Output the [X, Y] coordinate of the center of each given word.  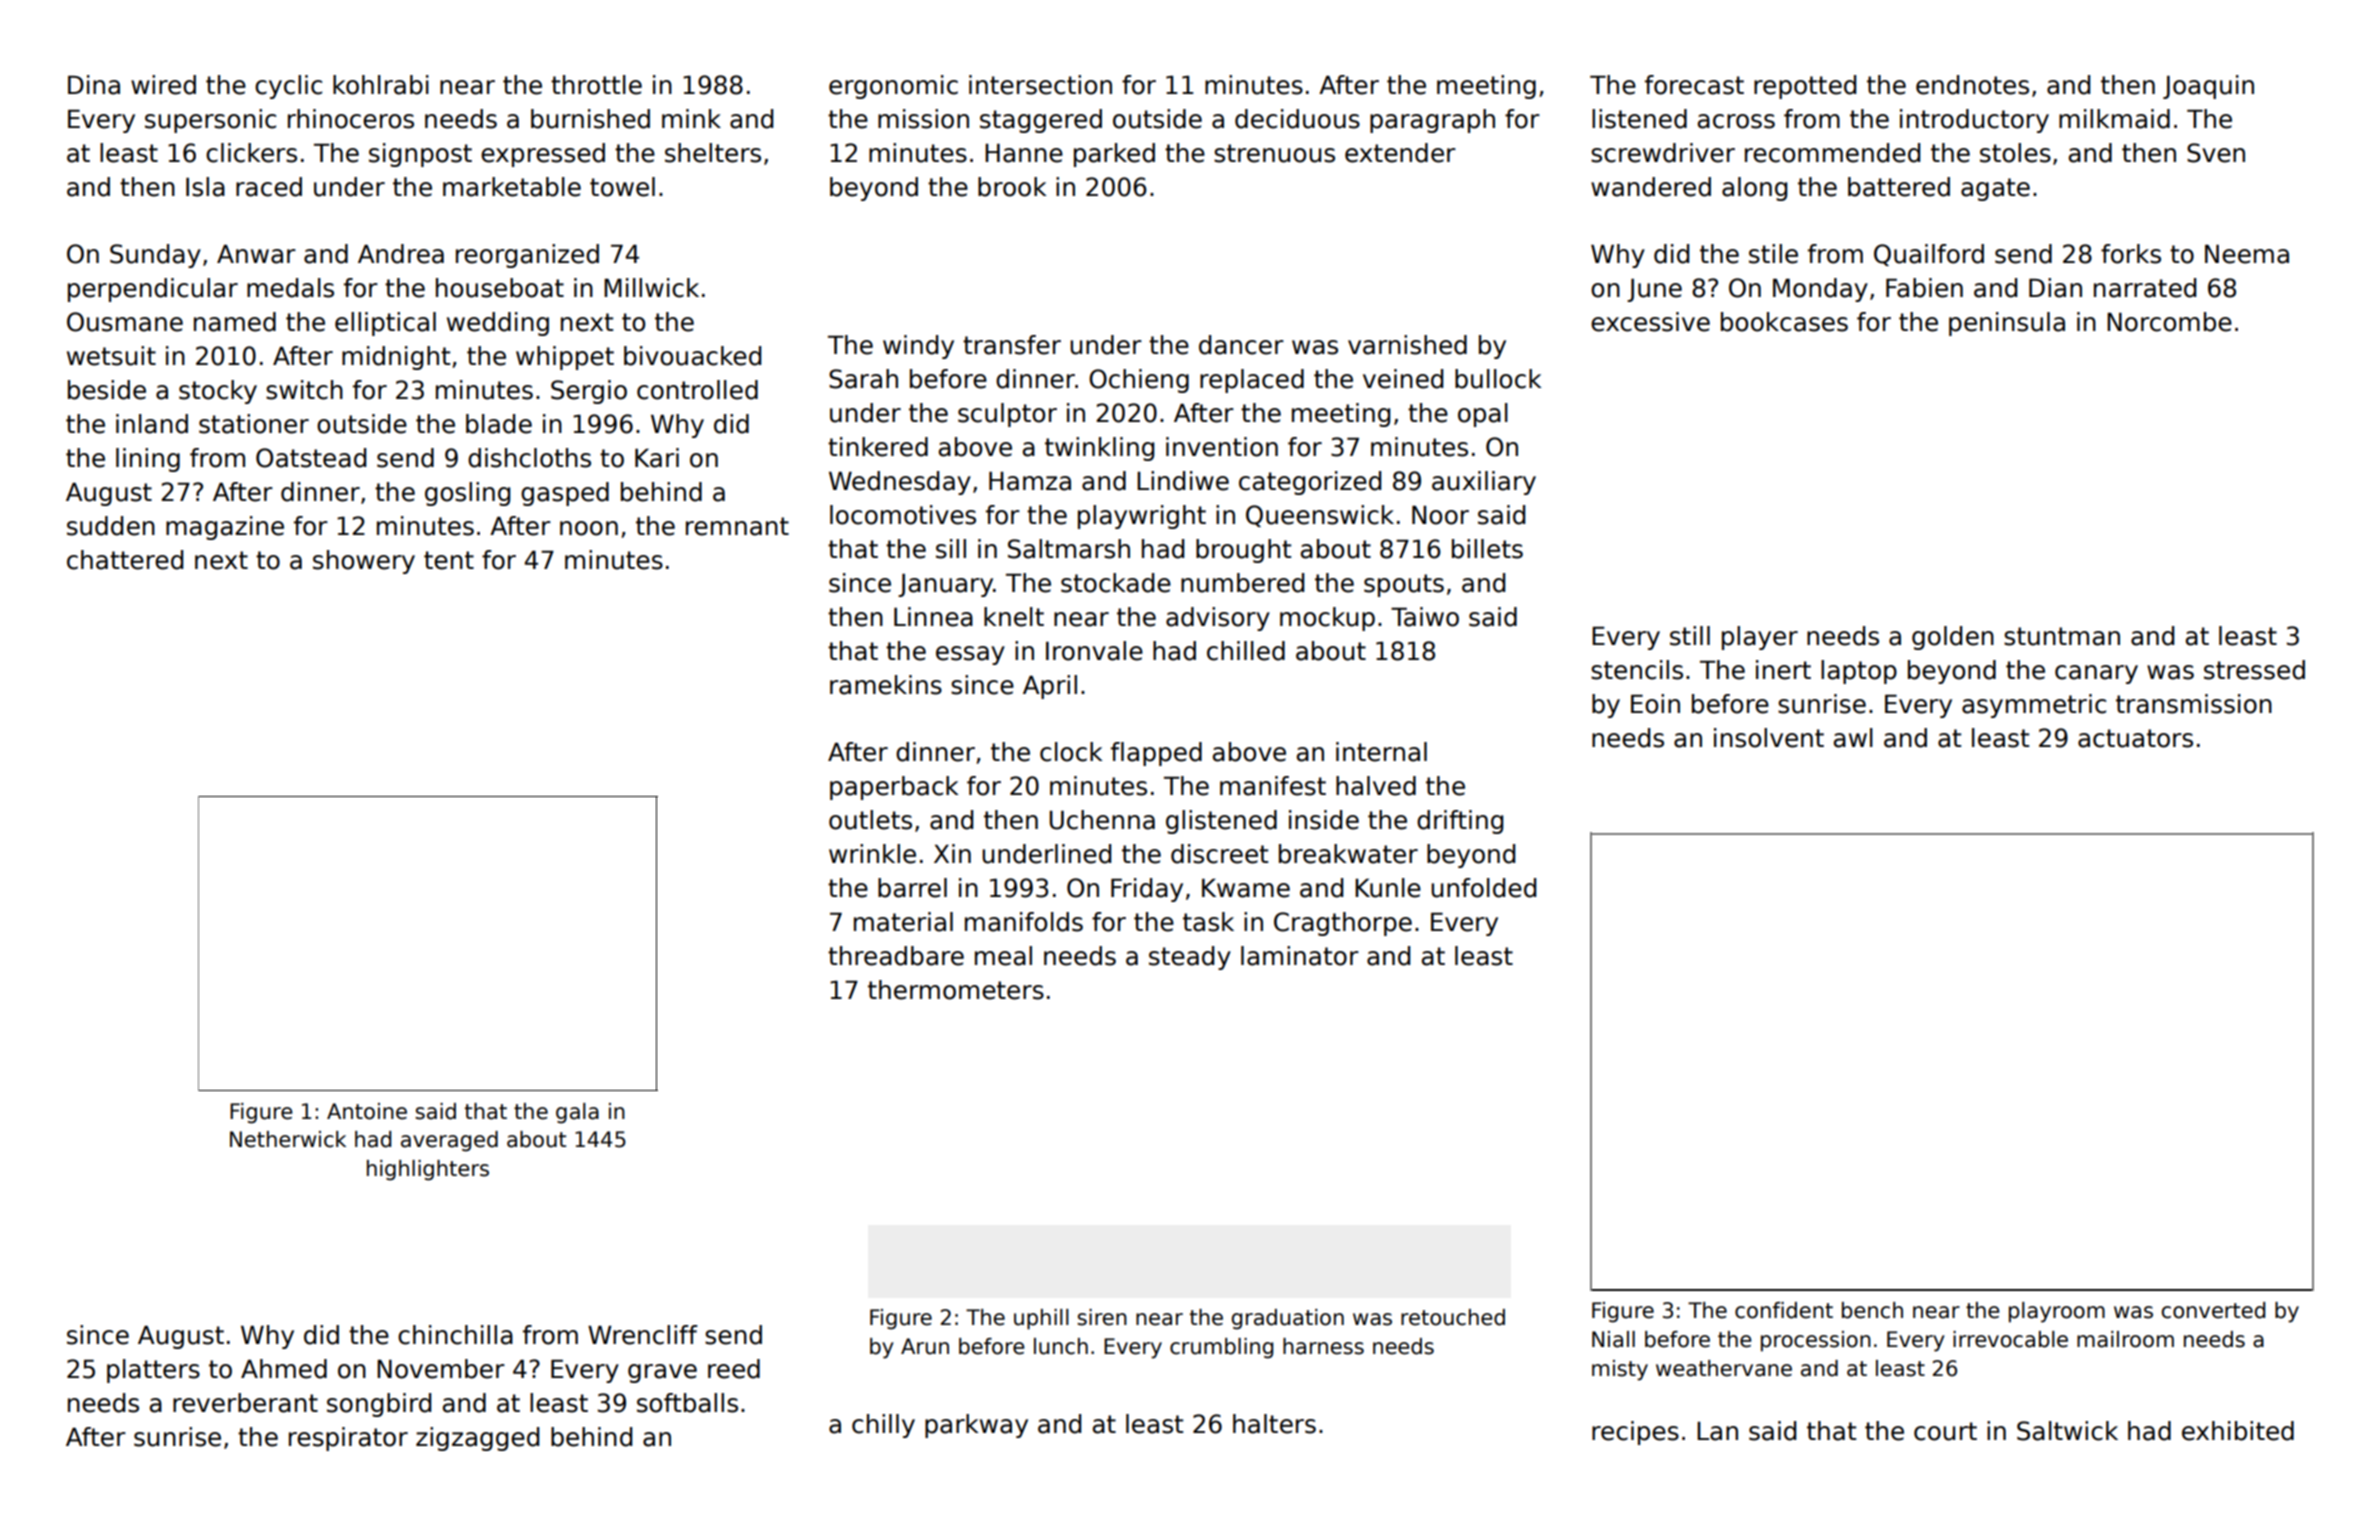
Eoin [1655, 704]
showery [364, 562]
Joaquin [2208, 87]
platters [153, 1371]
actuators [2135, 738]
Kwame [1246, 888]
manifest [1273, 786]
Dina [94, 85]
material [903, 922]
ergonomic [893, 87]
